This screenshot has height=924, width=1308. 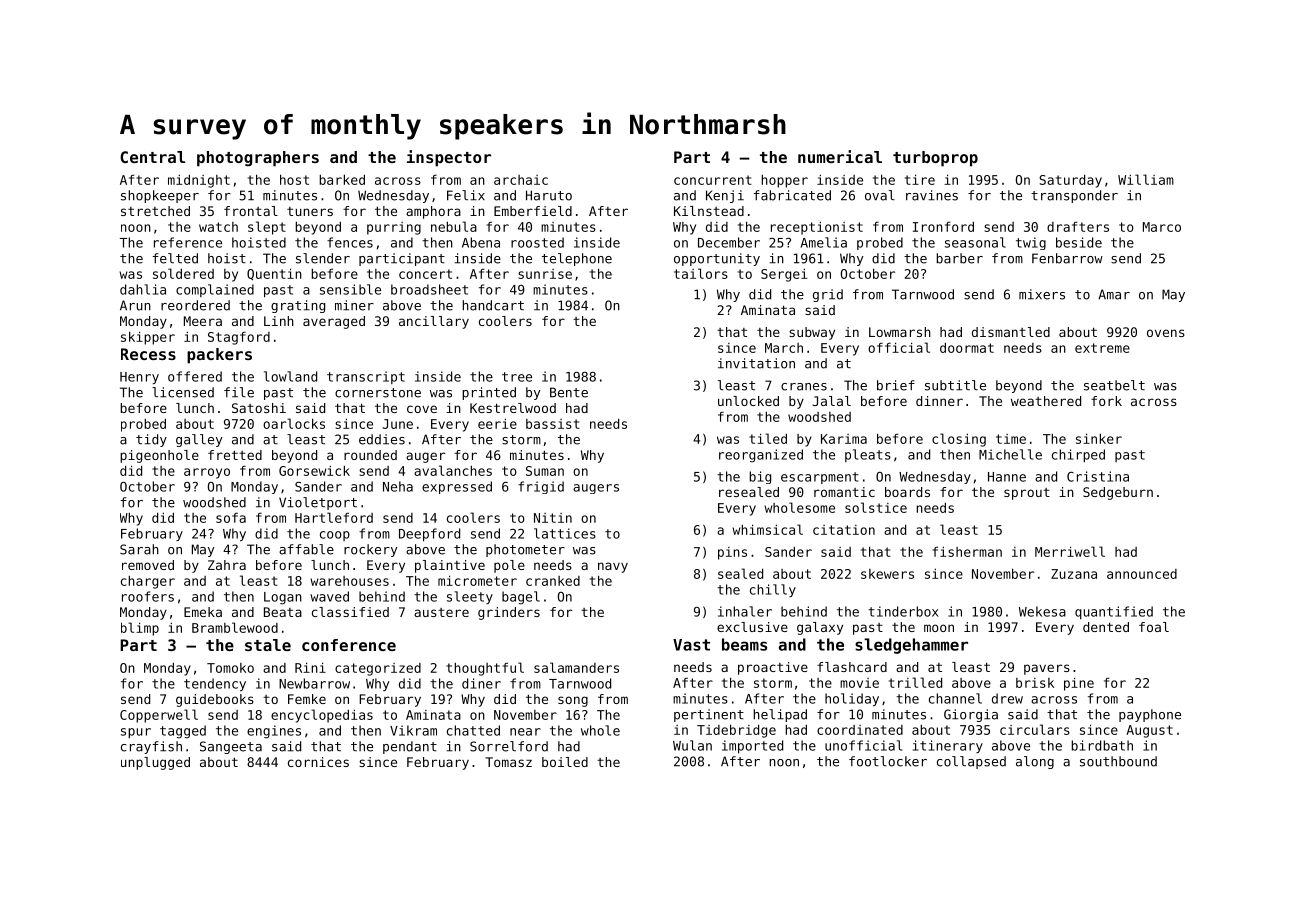 What do you see at coordinates (691, 645) in the screenshot?
I see `Vast` at bounding box center [691, 645].
